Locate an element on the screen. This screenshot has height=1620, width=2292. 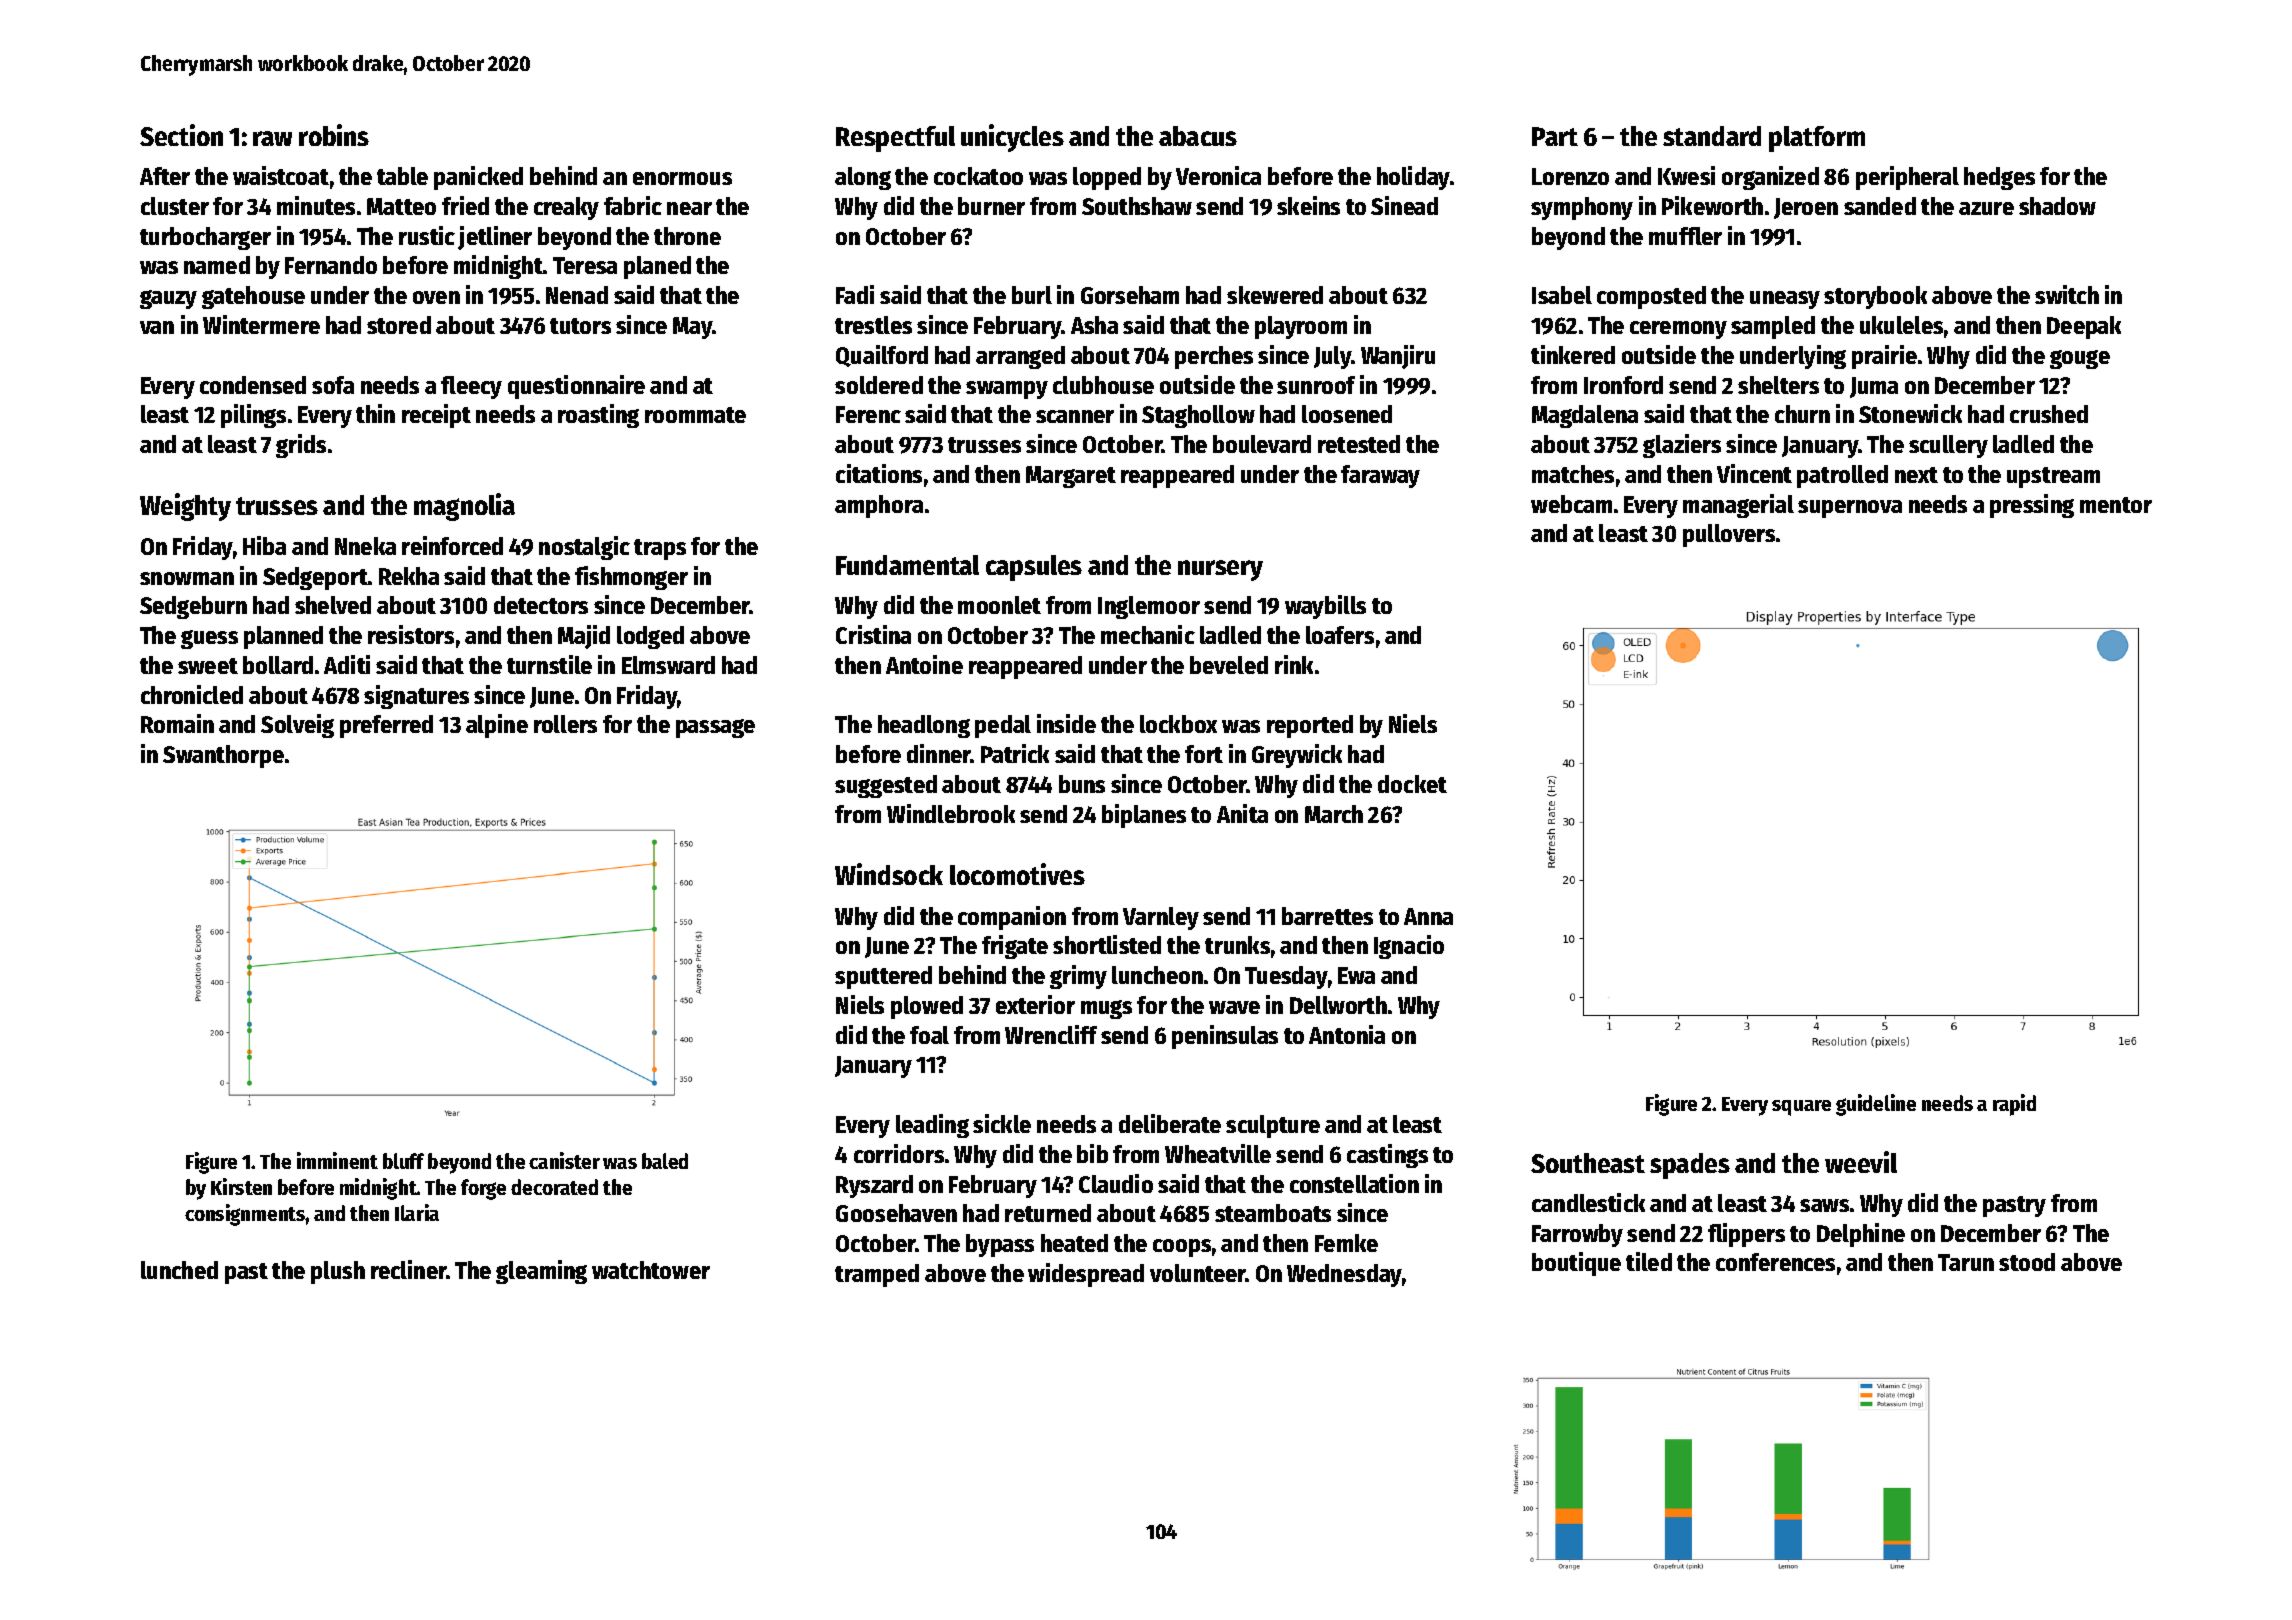
Juma is located at coordinates (1874, 387).
